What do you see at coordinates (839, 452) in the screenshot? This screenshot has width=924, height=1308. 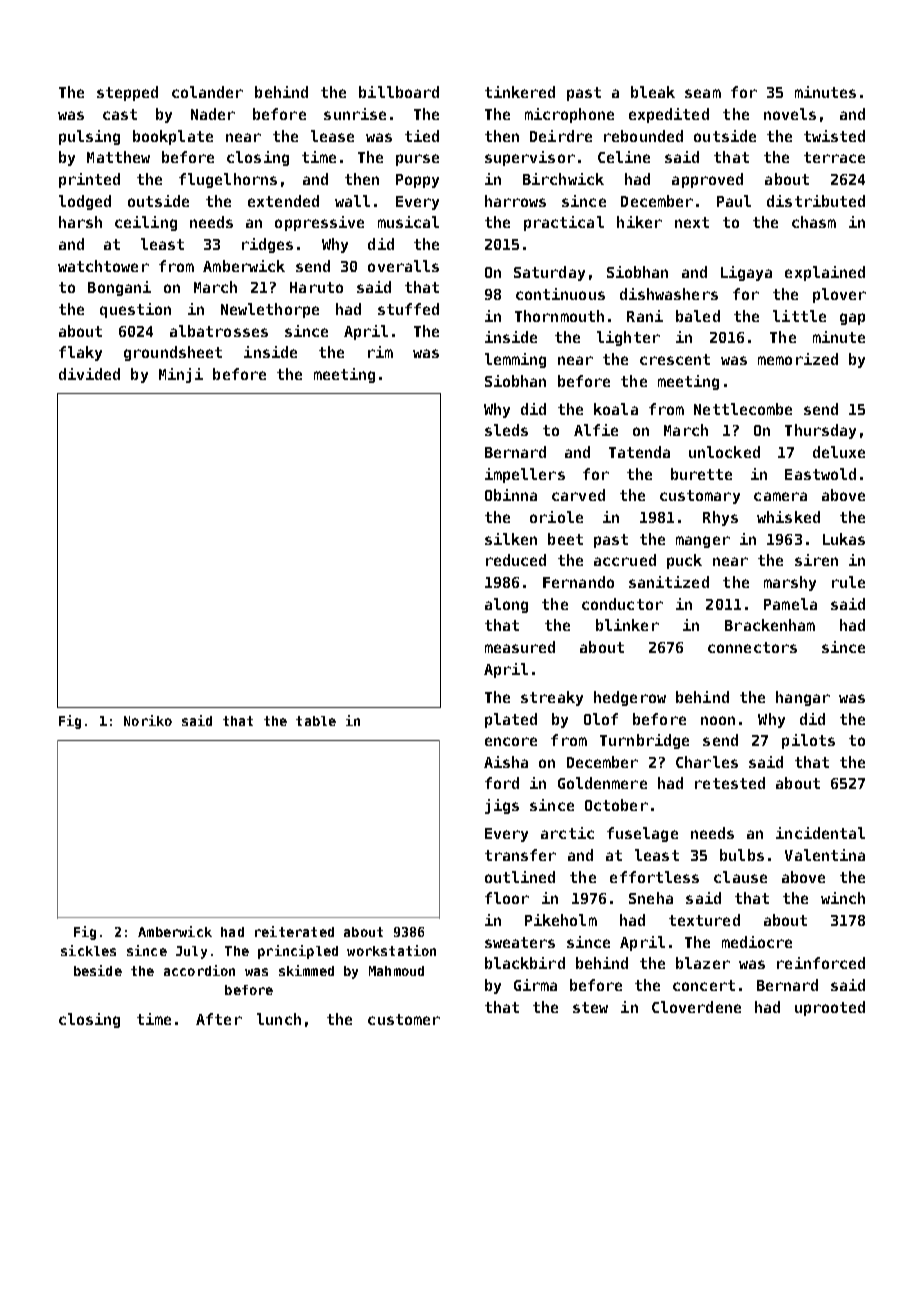 I see `deluxe` at bounding box center [839, 452].
